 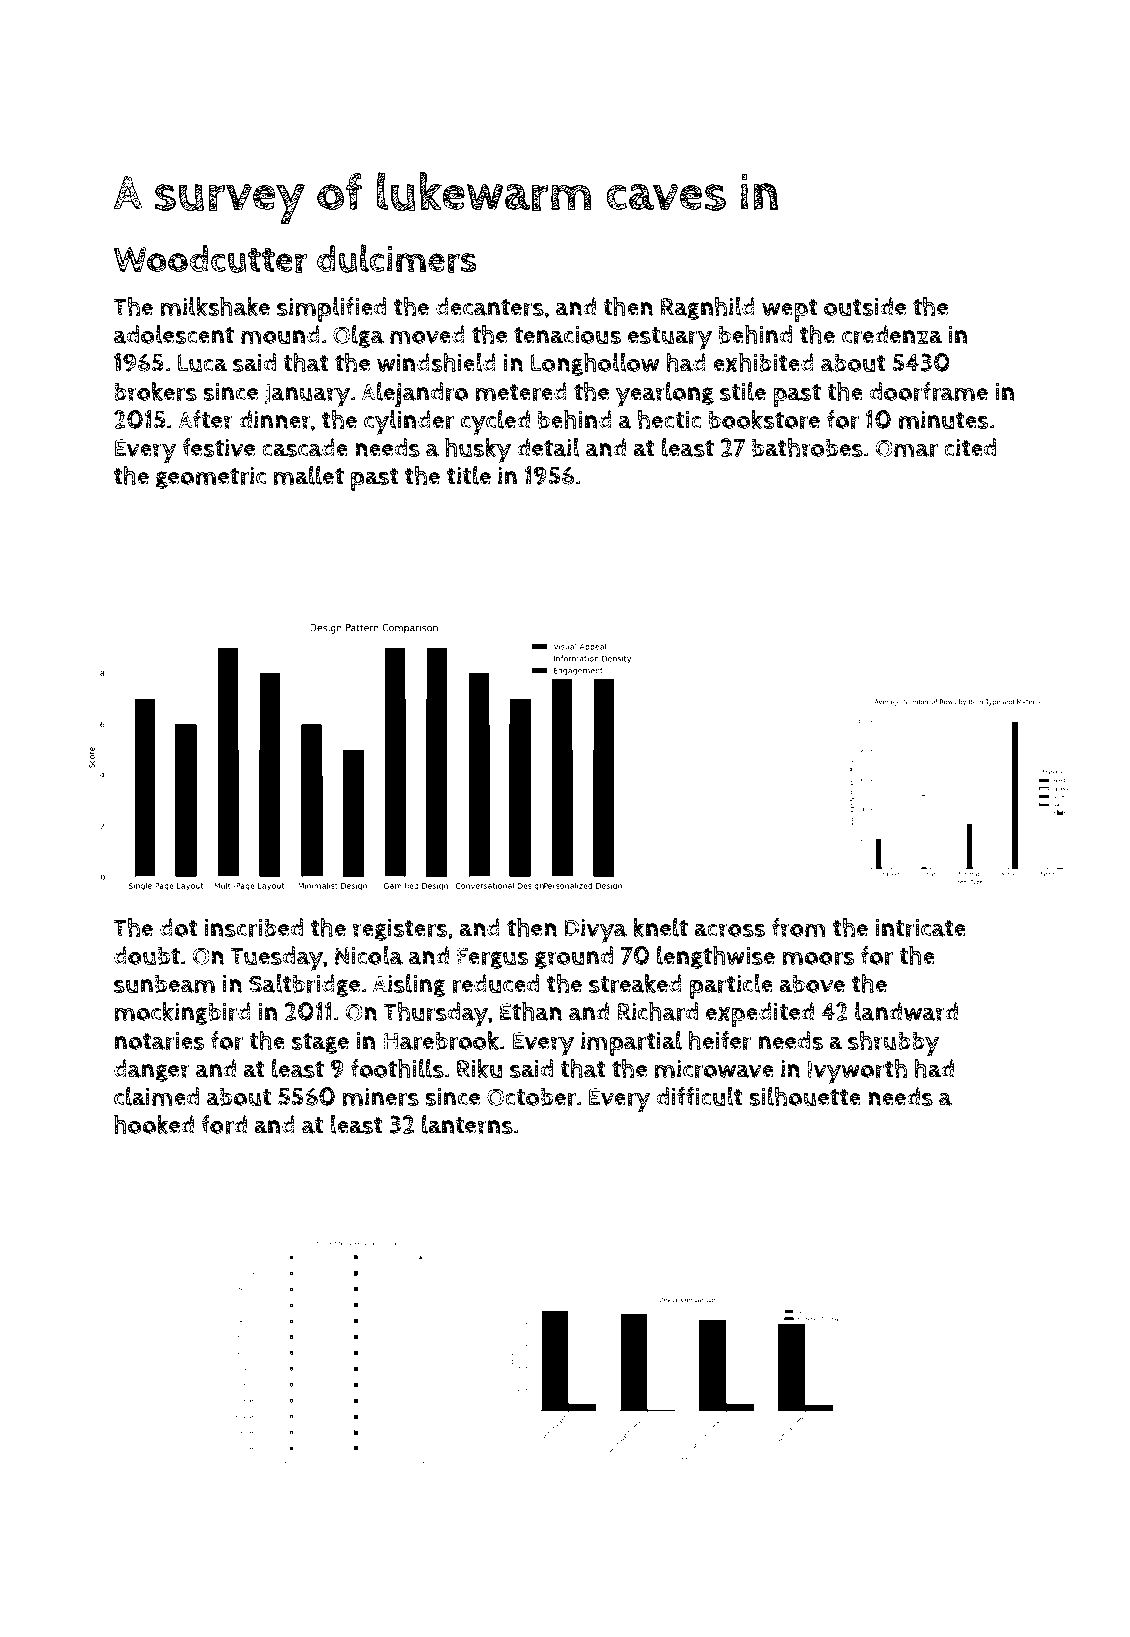 I want to click on bookstore, so click(x=764, y=420).
